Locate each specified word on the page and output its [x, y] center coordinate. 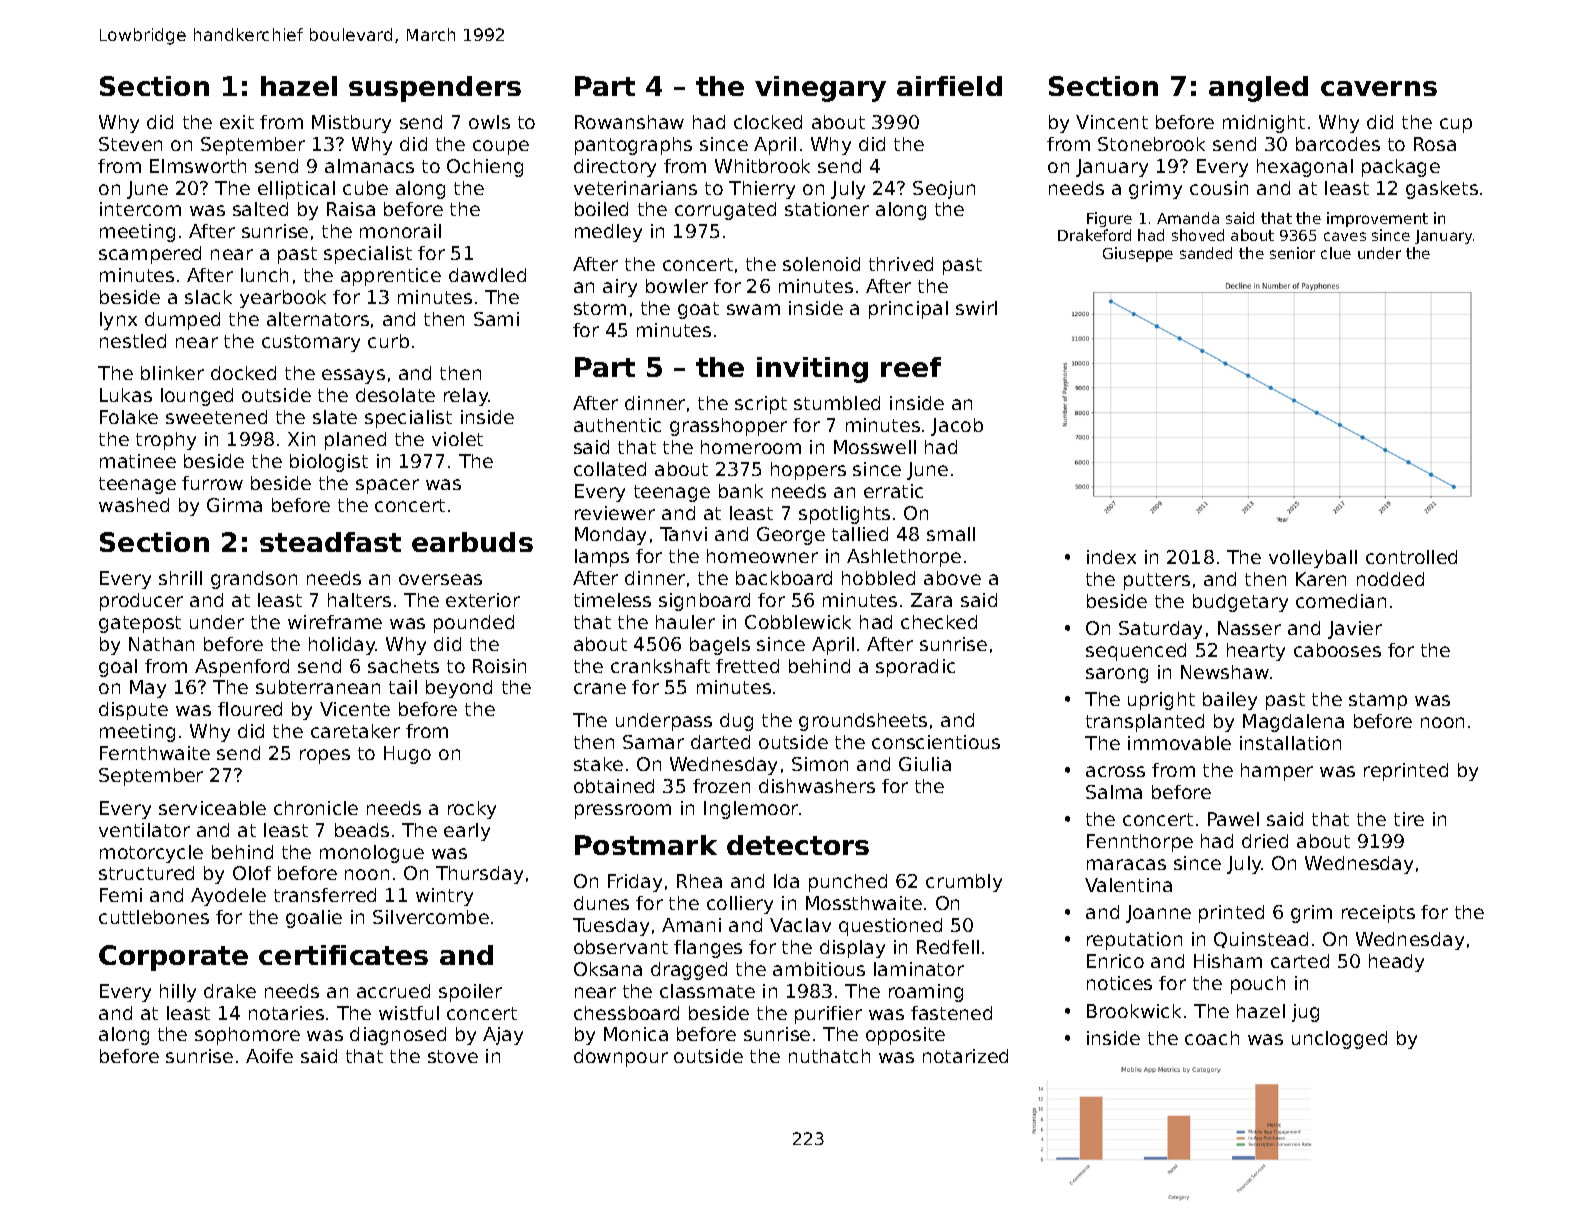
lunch [264, 275]
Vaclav [800, 925]
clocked [768, 122]
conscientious [936, 742]
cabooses [1337, 650]
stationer [827, 209]
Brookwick [1134, 1011]
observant [621, 947]
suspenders [435, 89]
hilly [178, 993]
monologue [372, 854]
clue [1336, 253]
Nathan [161, 644]
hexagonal [1305, 168]
